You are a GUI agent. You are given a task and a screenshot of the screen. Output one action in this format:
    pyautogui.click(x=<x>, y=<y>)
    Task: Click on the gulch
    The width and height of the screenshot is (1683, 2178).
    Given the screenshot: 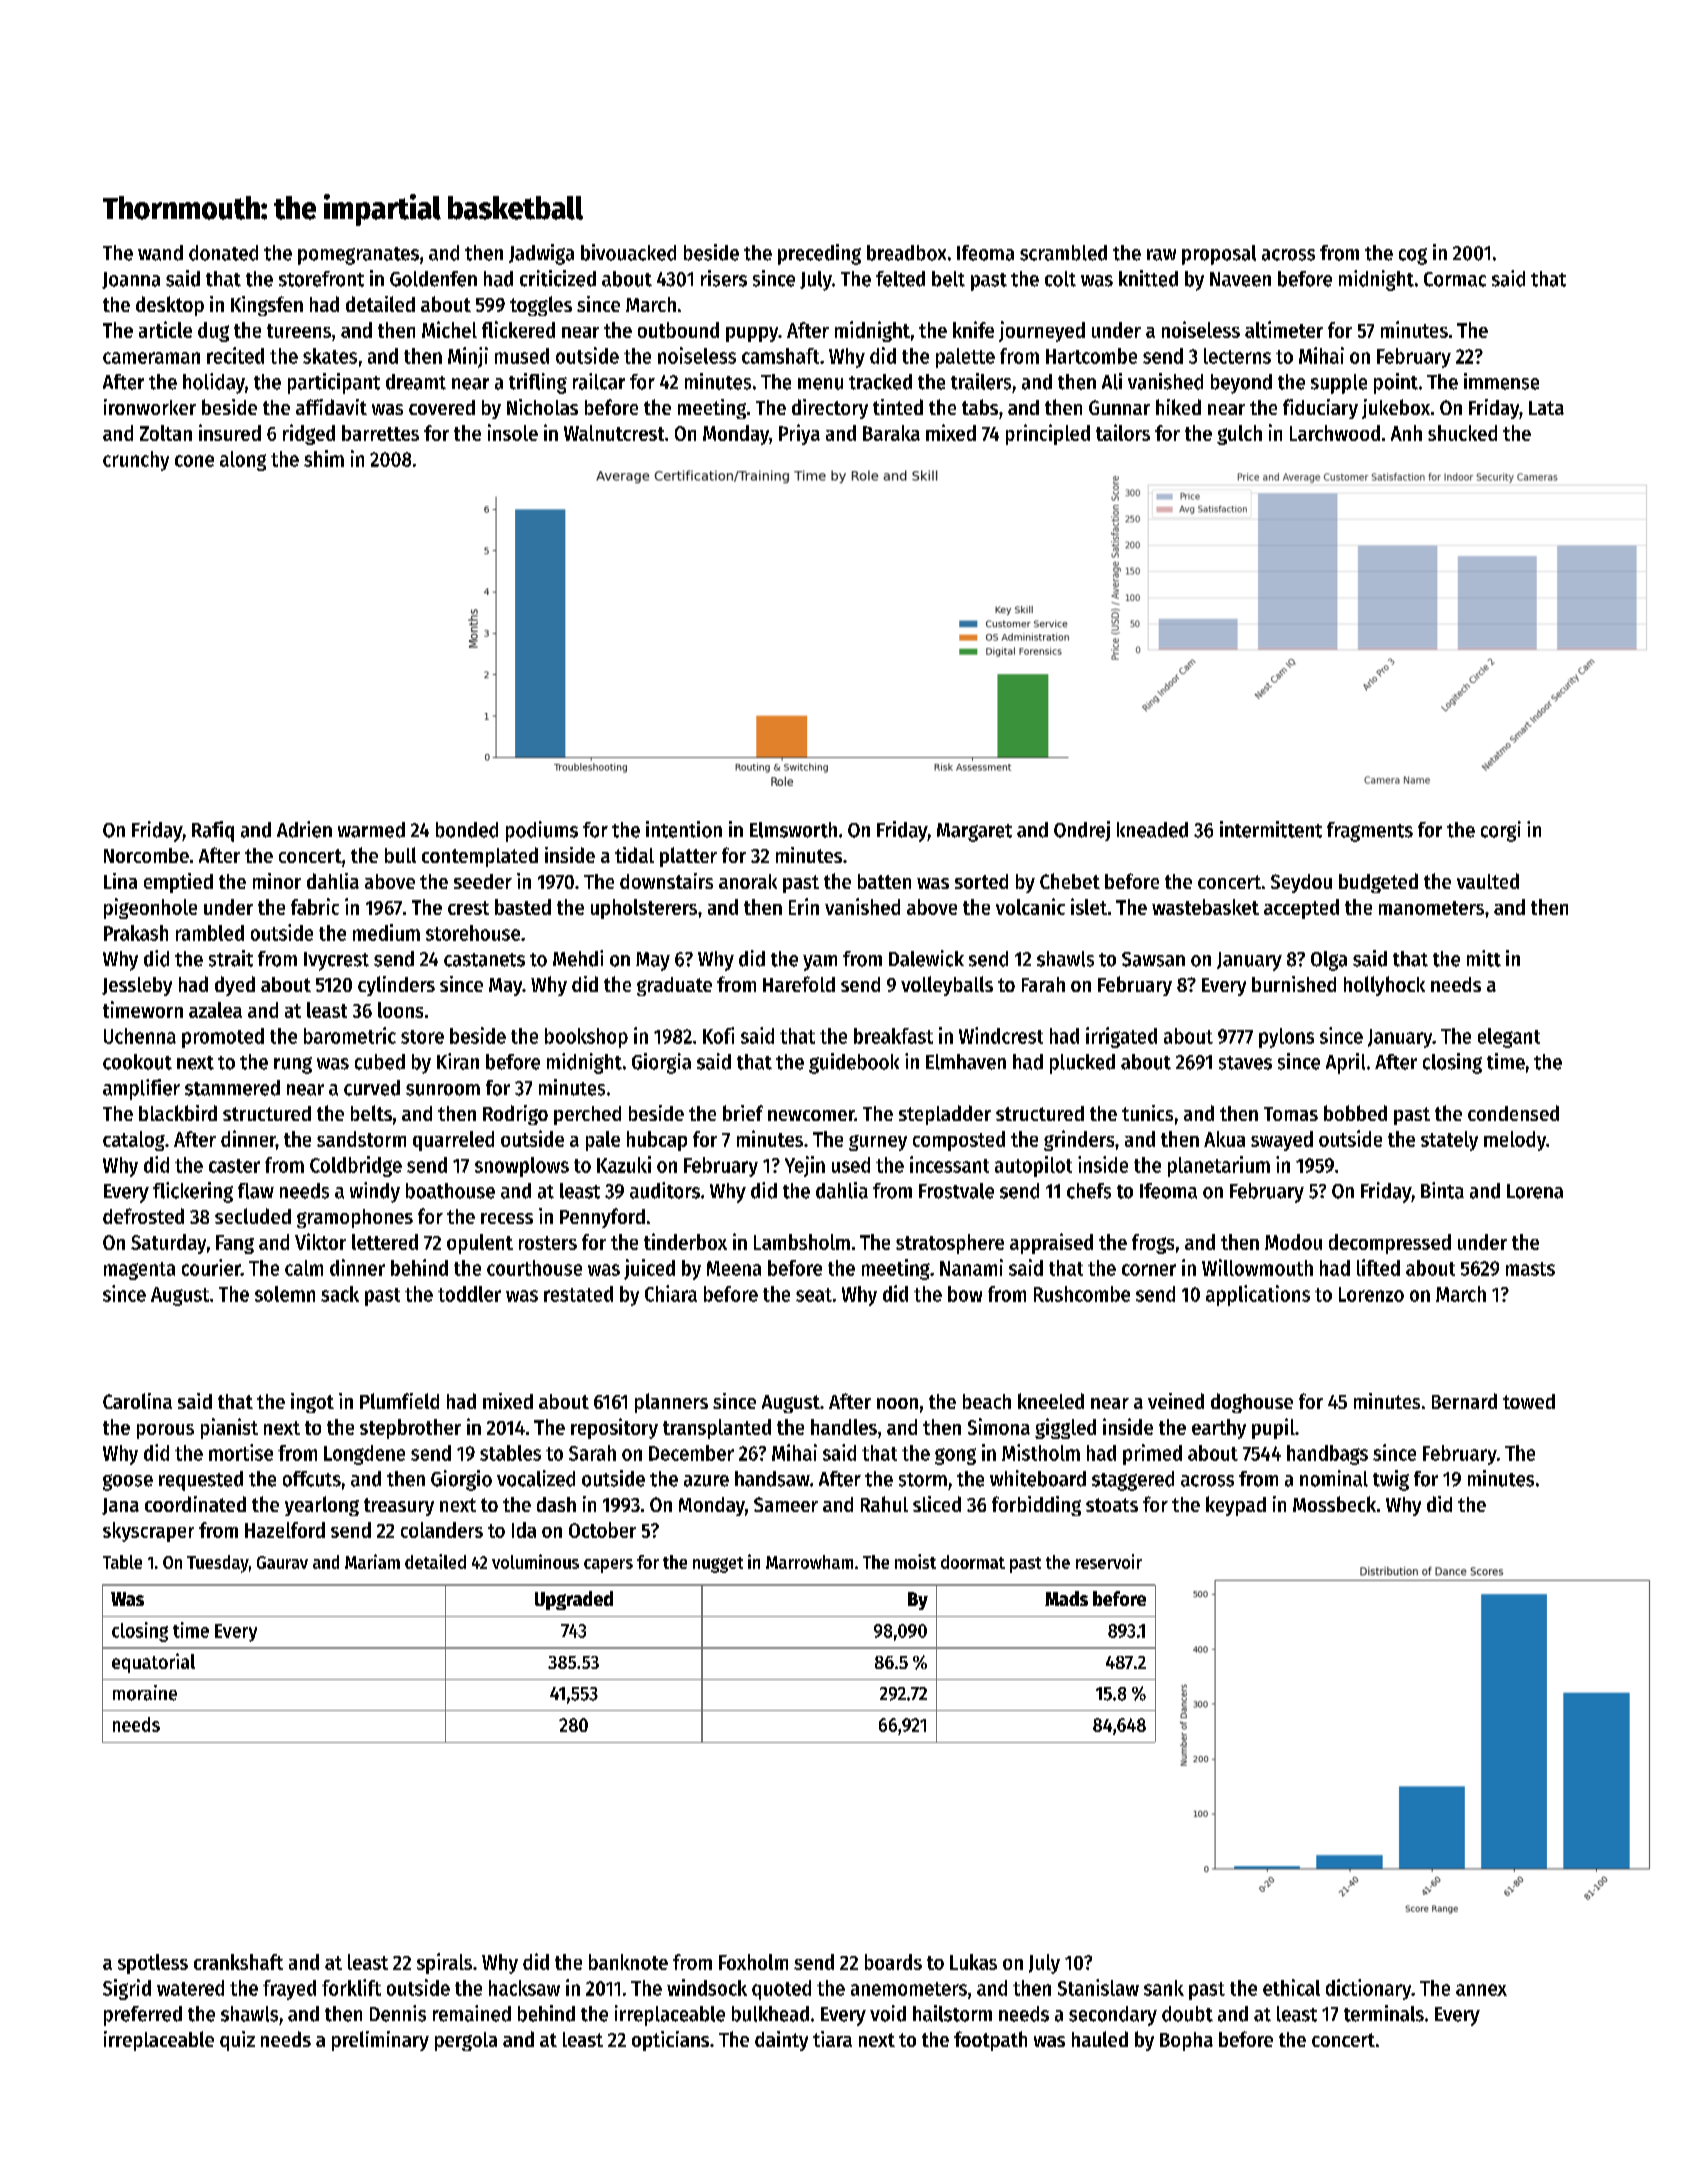 What is the action you would take?
    pyautogui.click(x=1239, y=435)
